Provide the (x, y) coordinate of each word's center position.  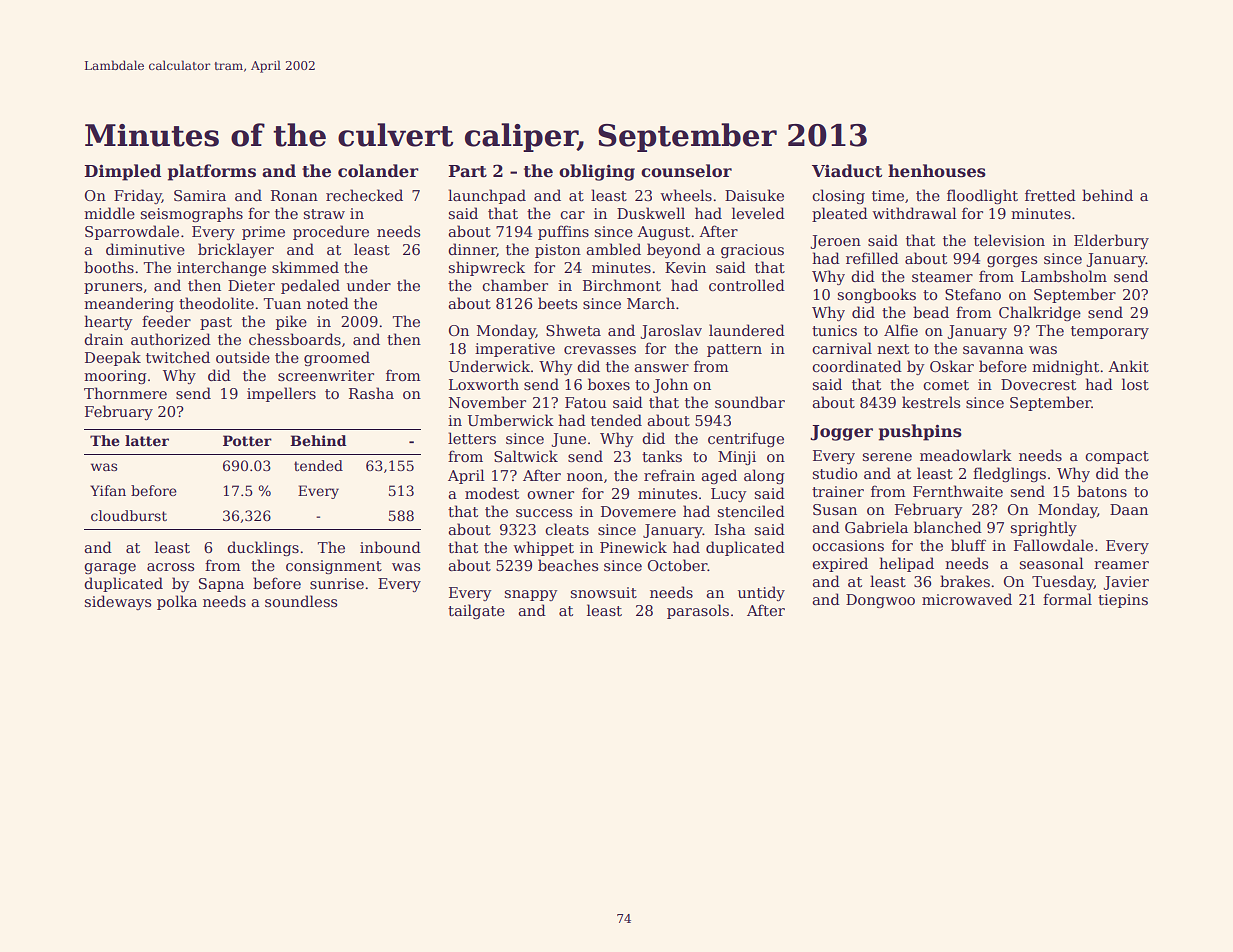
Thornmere (125, 393)
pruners (113, 288)
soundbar (750, 402)
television (1009, 240)
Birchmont (622, 285)
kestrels (931, 402)
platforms (212, 172)
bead (931, 312)
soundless (301, 601)
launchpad (487, 196)
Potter (247, 440)
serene (887, 457)
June (568, 440)
